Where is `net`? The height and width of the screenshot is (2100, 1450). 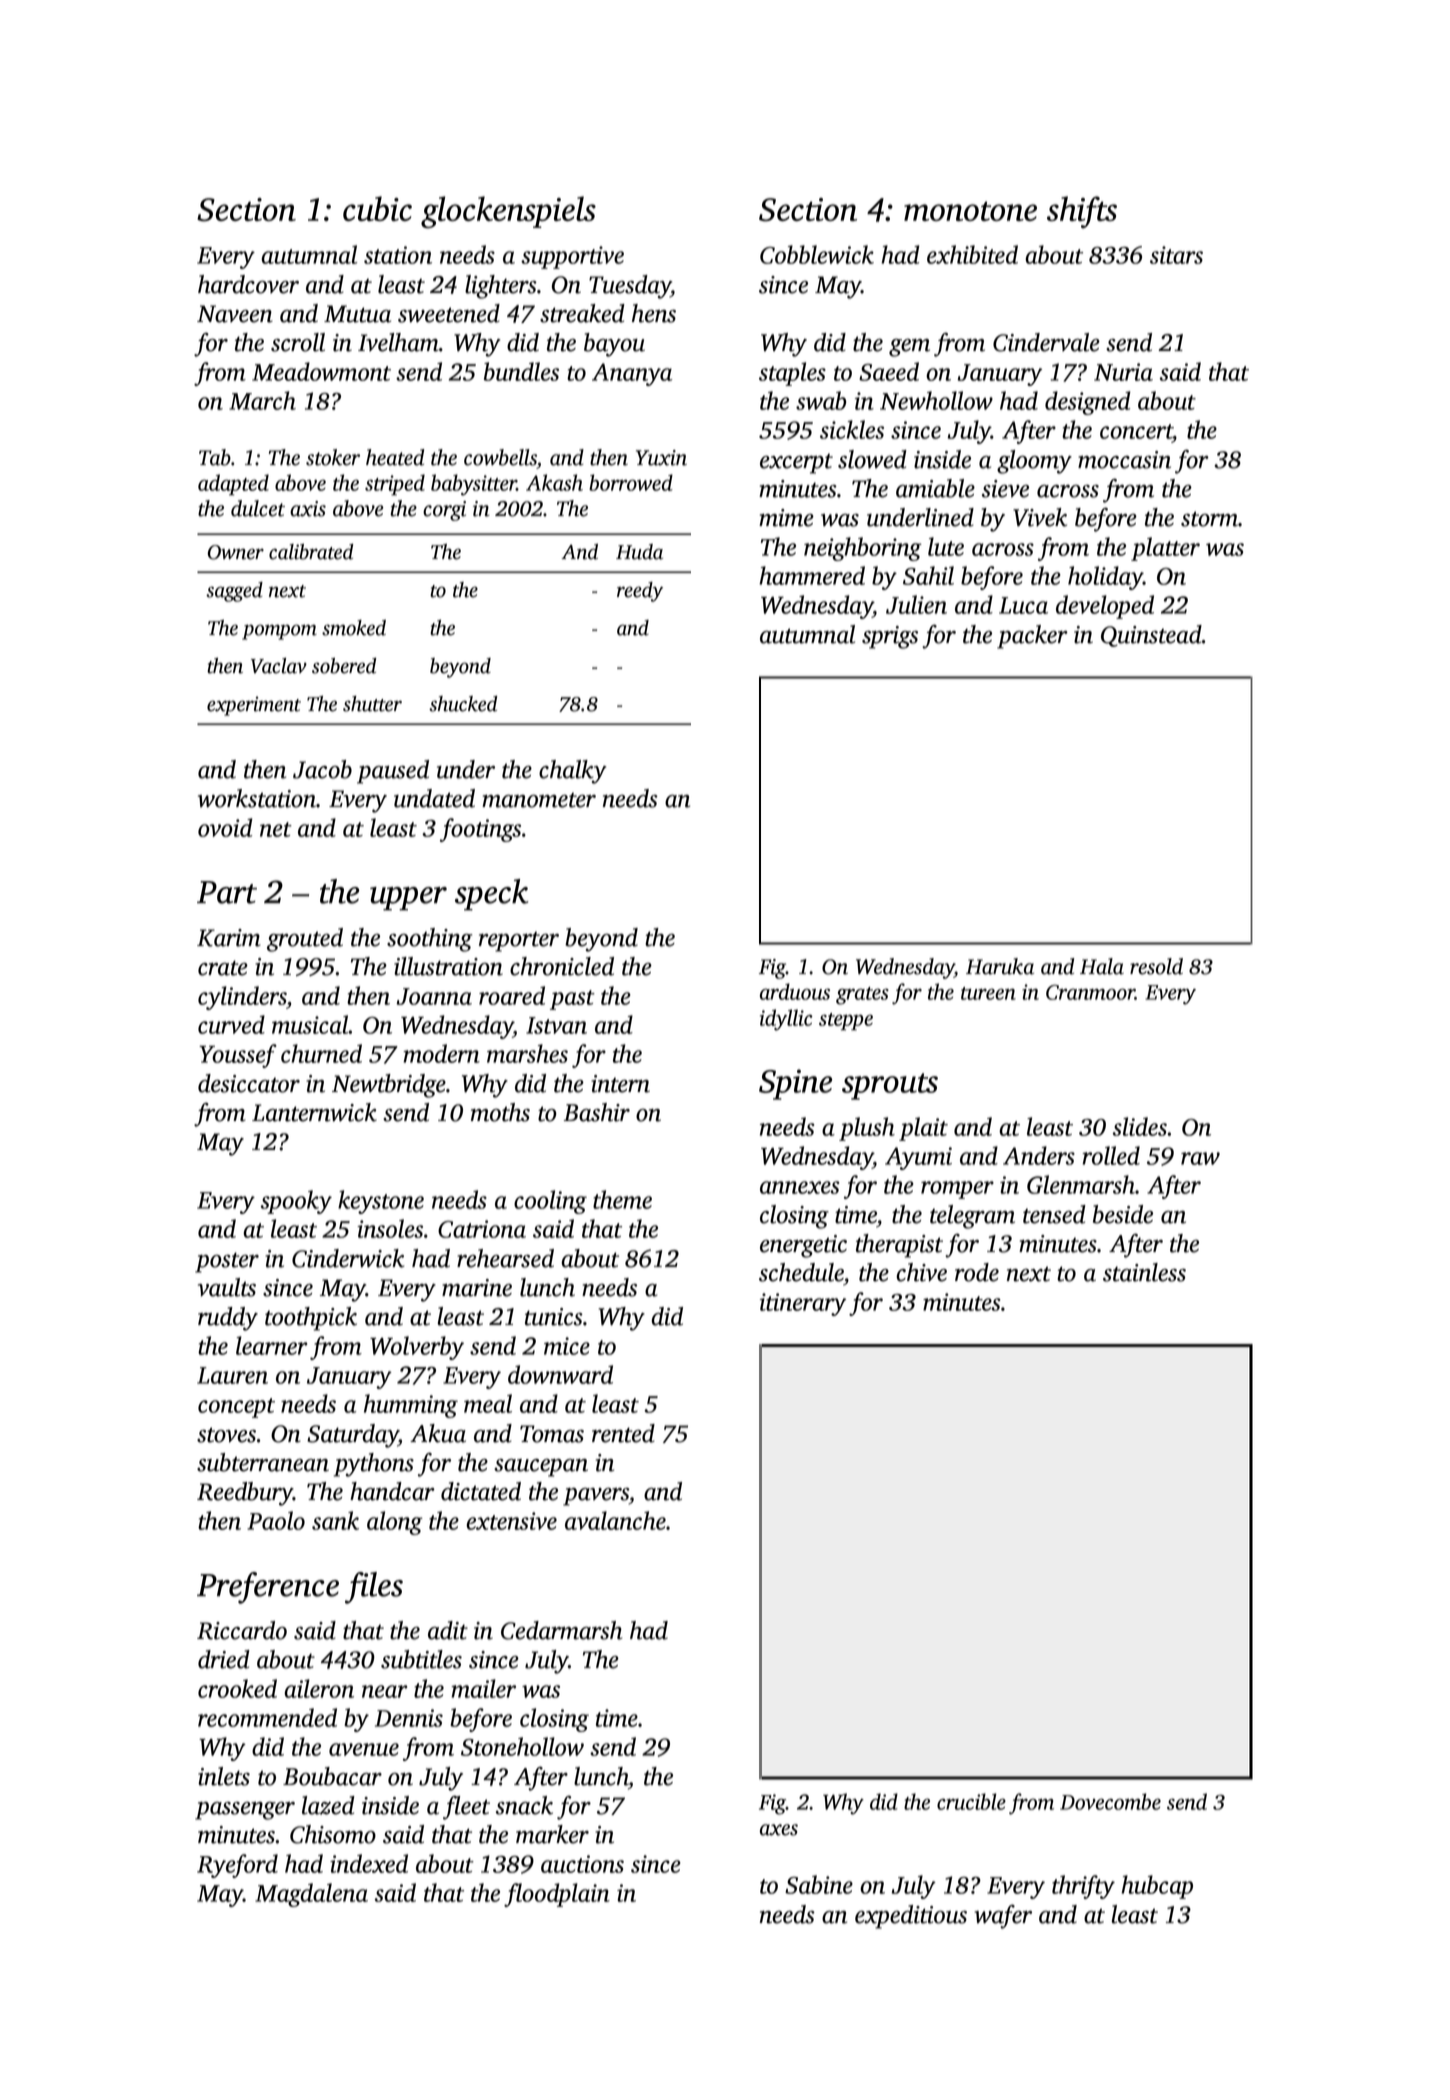 net is located at coordinates (276, 829).
